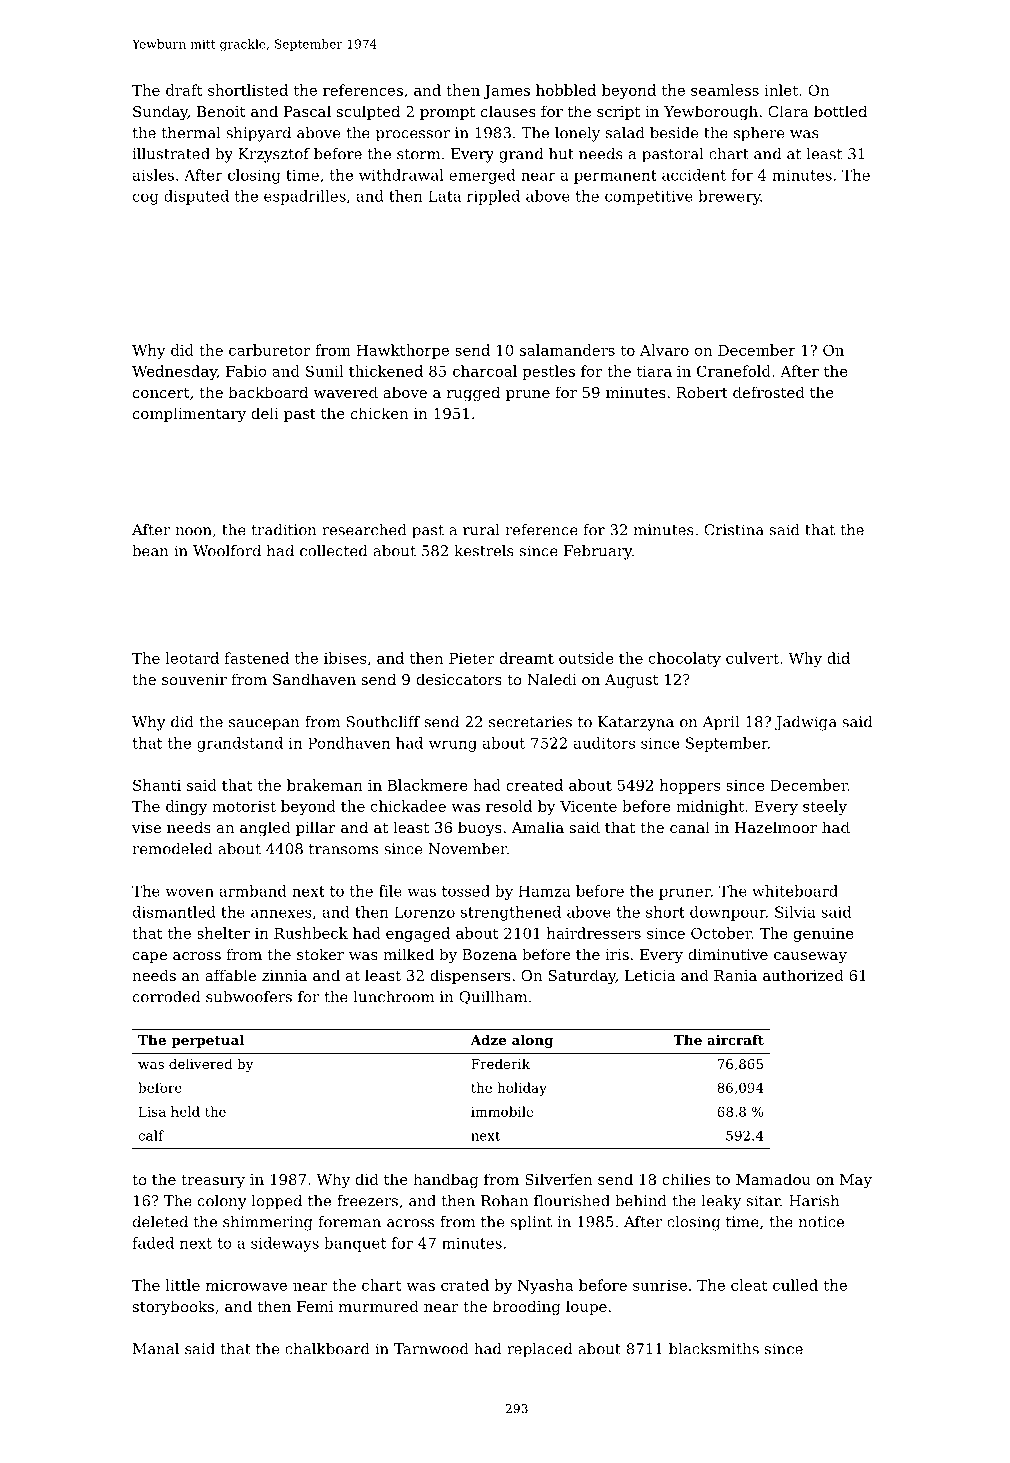 This document has width=1010, height=1463. Describe the element at coordinates (598, 552) in the document. I see `February` at that location.
